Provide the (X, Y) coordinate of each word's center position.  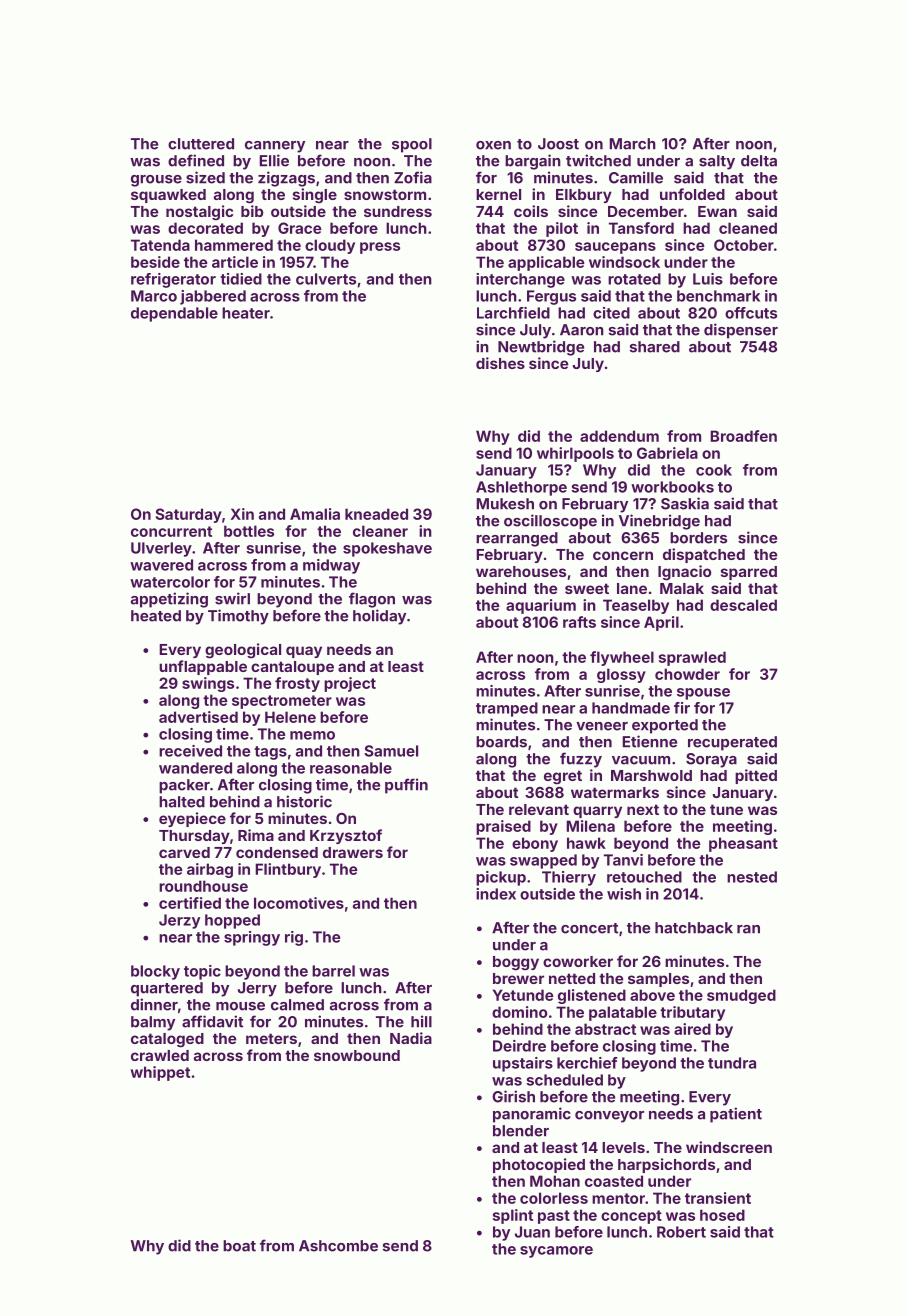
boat (239, 1246)
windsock (624, 262)
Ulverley (161, 549)
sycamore (556, 1252)
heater (246, 313)
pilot (562, 229)
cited (611, 313)
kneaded (376, 514)
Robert (681, 1232)
